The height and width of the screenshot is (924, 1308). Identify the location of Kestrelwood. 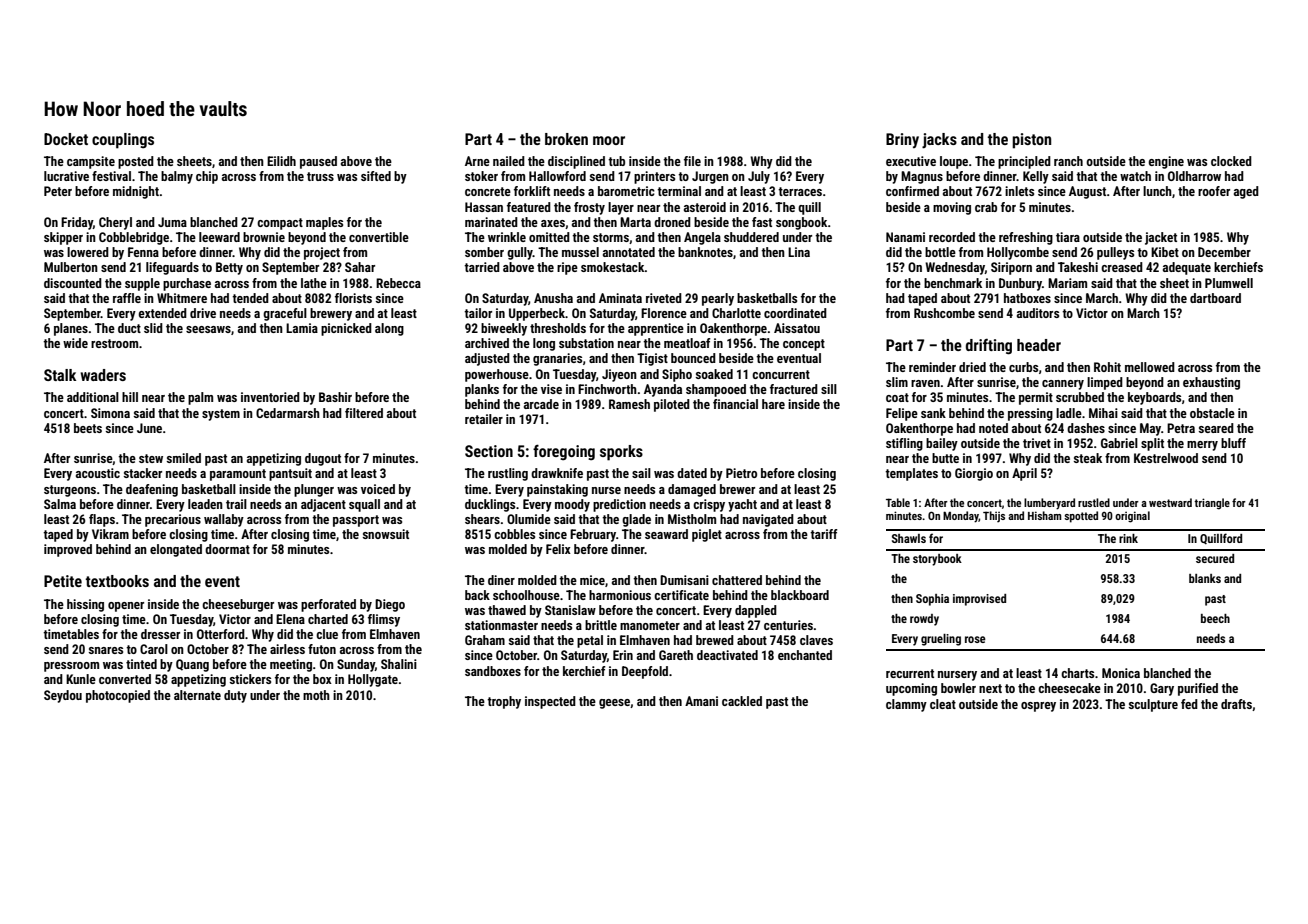
(1166, 458).
